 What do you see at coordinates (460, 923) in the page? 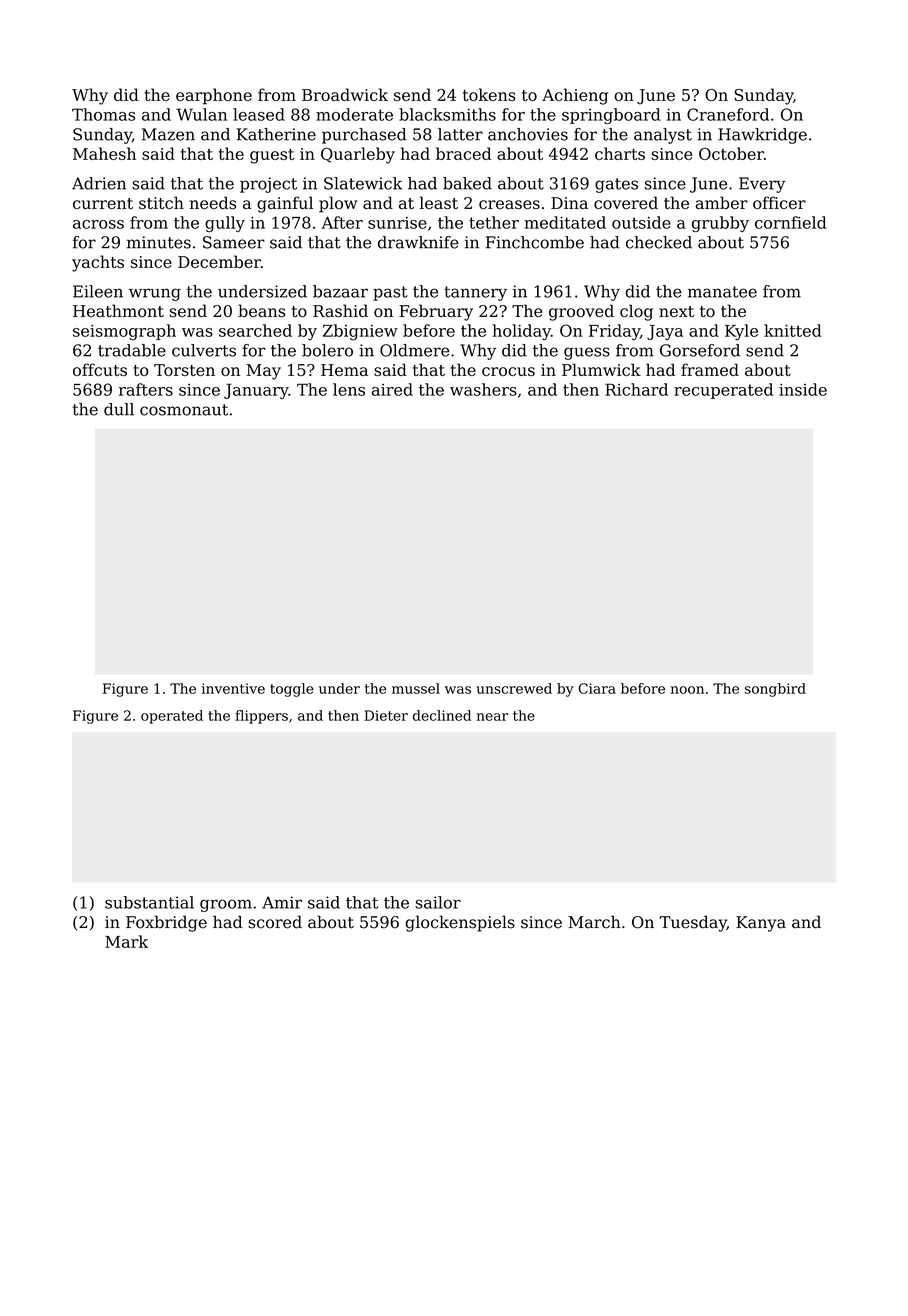
I see `glockenspiels` at bounding box center [460, 923].
